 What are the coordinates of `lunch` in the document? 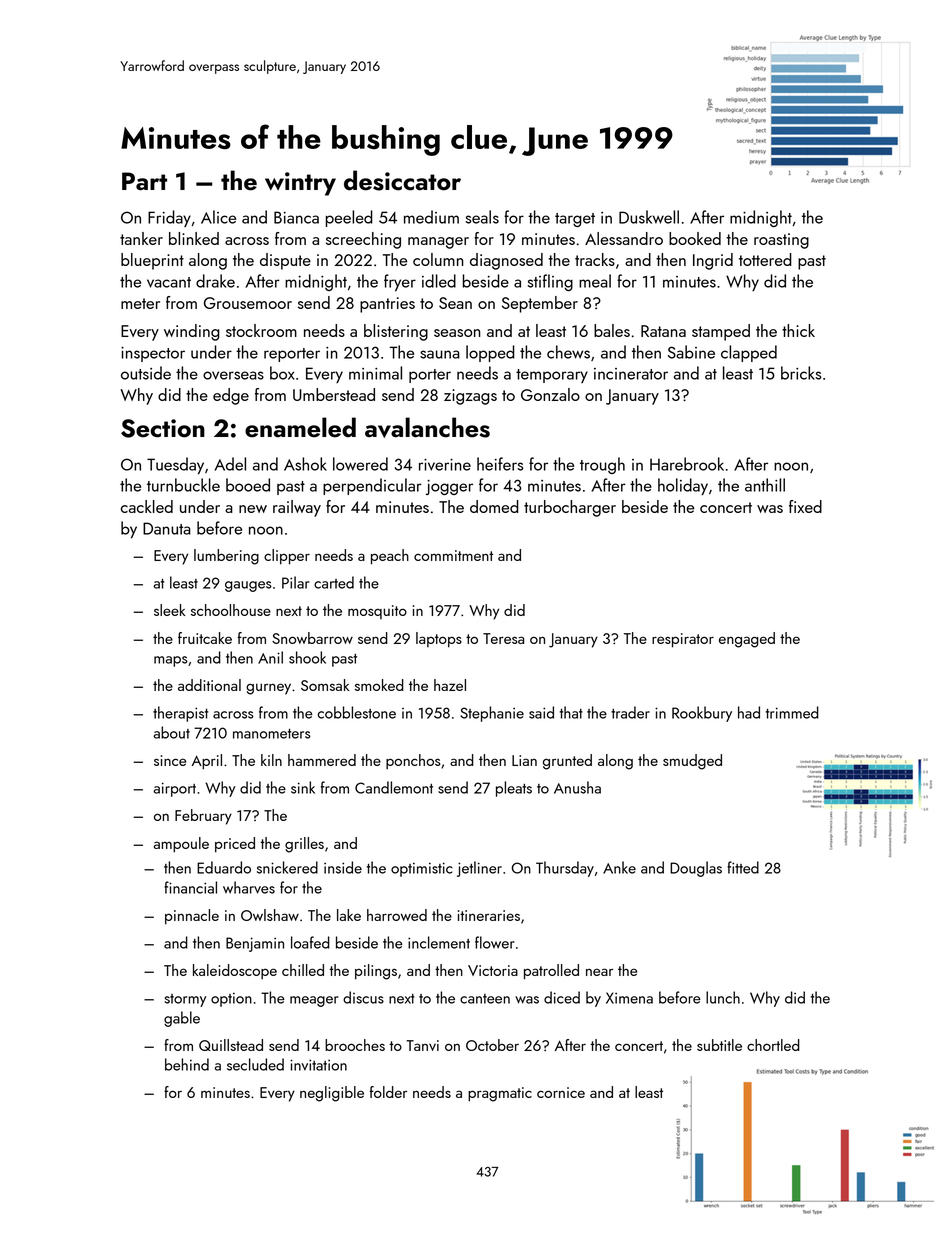 It's located at (723, 997).
